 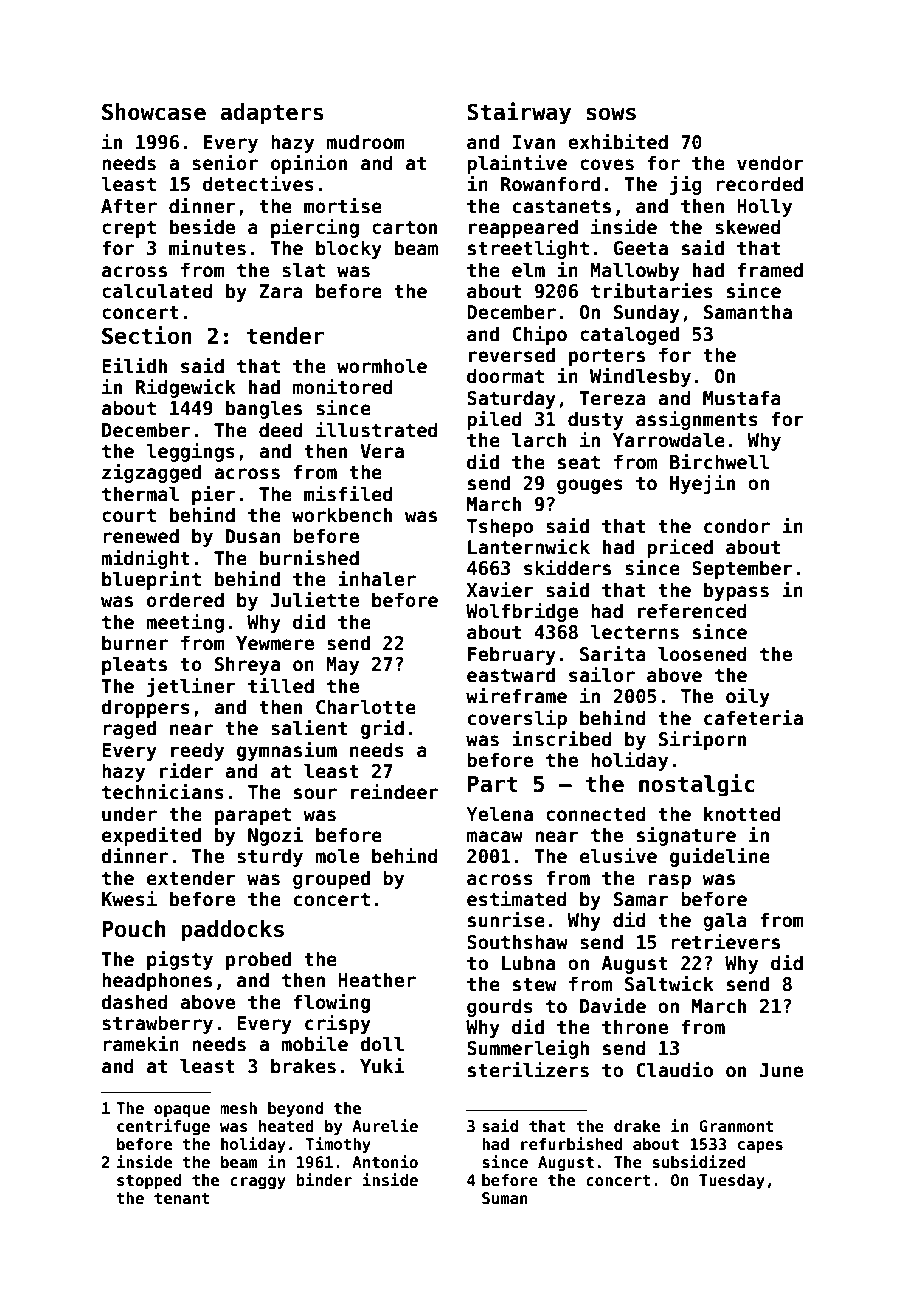 What do you see at coordinates (287, 751) in the page?
I see `gymnasium` at bounding box center [287, 751].
